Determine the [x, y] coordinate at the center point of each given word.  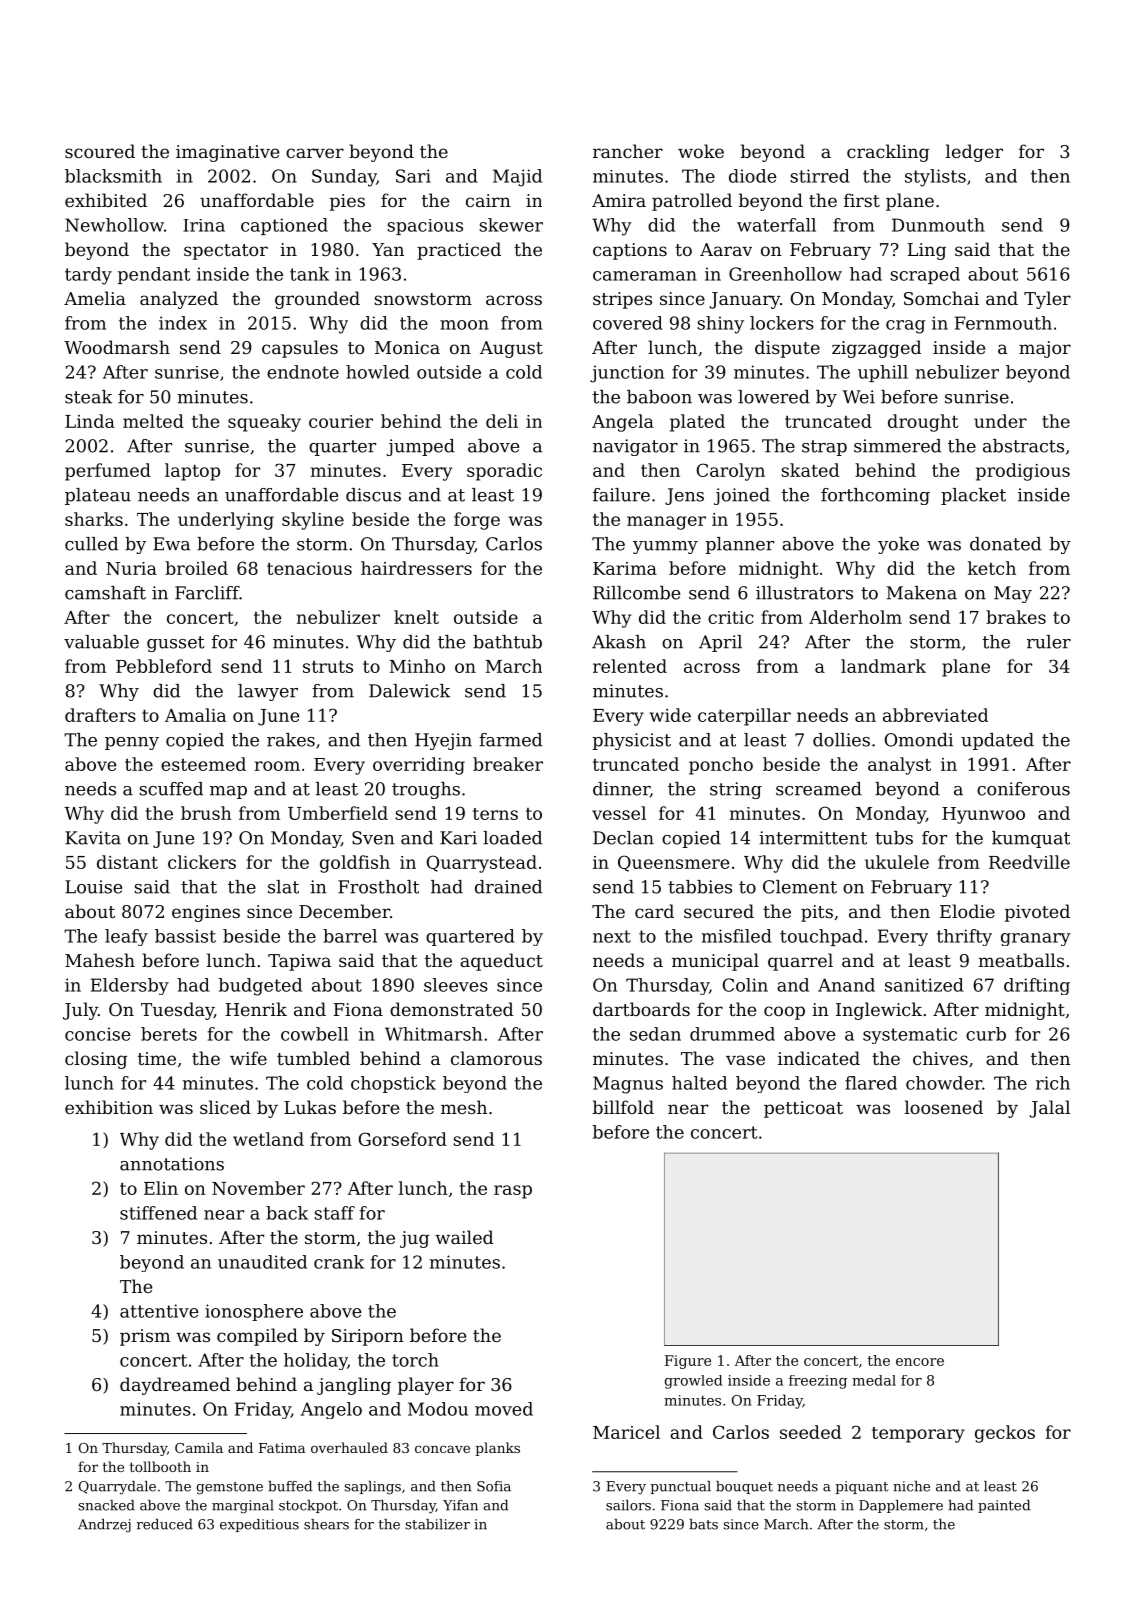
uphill [883, 373]
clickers [202, 862]
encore [920, 1362]
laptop [192, 472]
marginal [243, 1507]
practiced [459, 251]
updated [997, 741]
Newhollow [114, 225]
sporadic [504, 472]
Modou [438, 1409]
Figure [688, 1362]
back [287, 1213]
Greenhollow [785, 274]
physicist [632, 741]
